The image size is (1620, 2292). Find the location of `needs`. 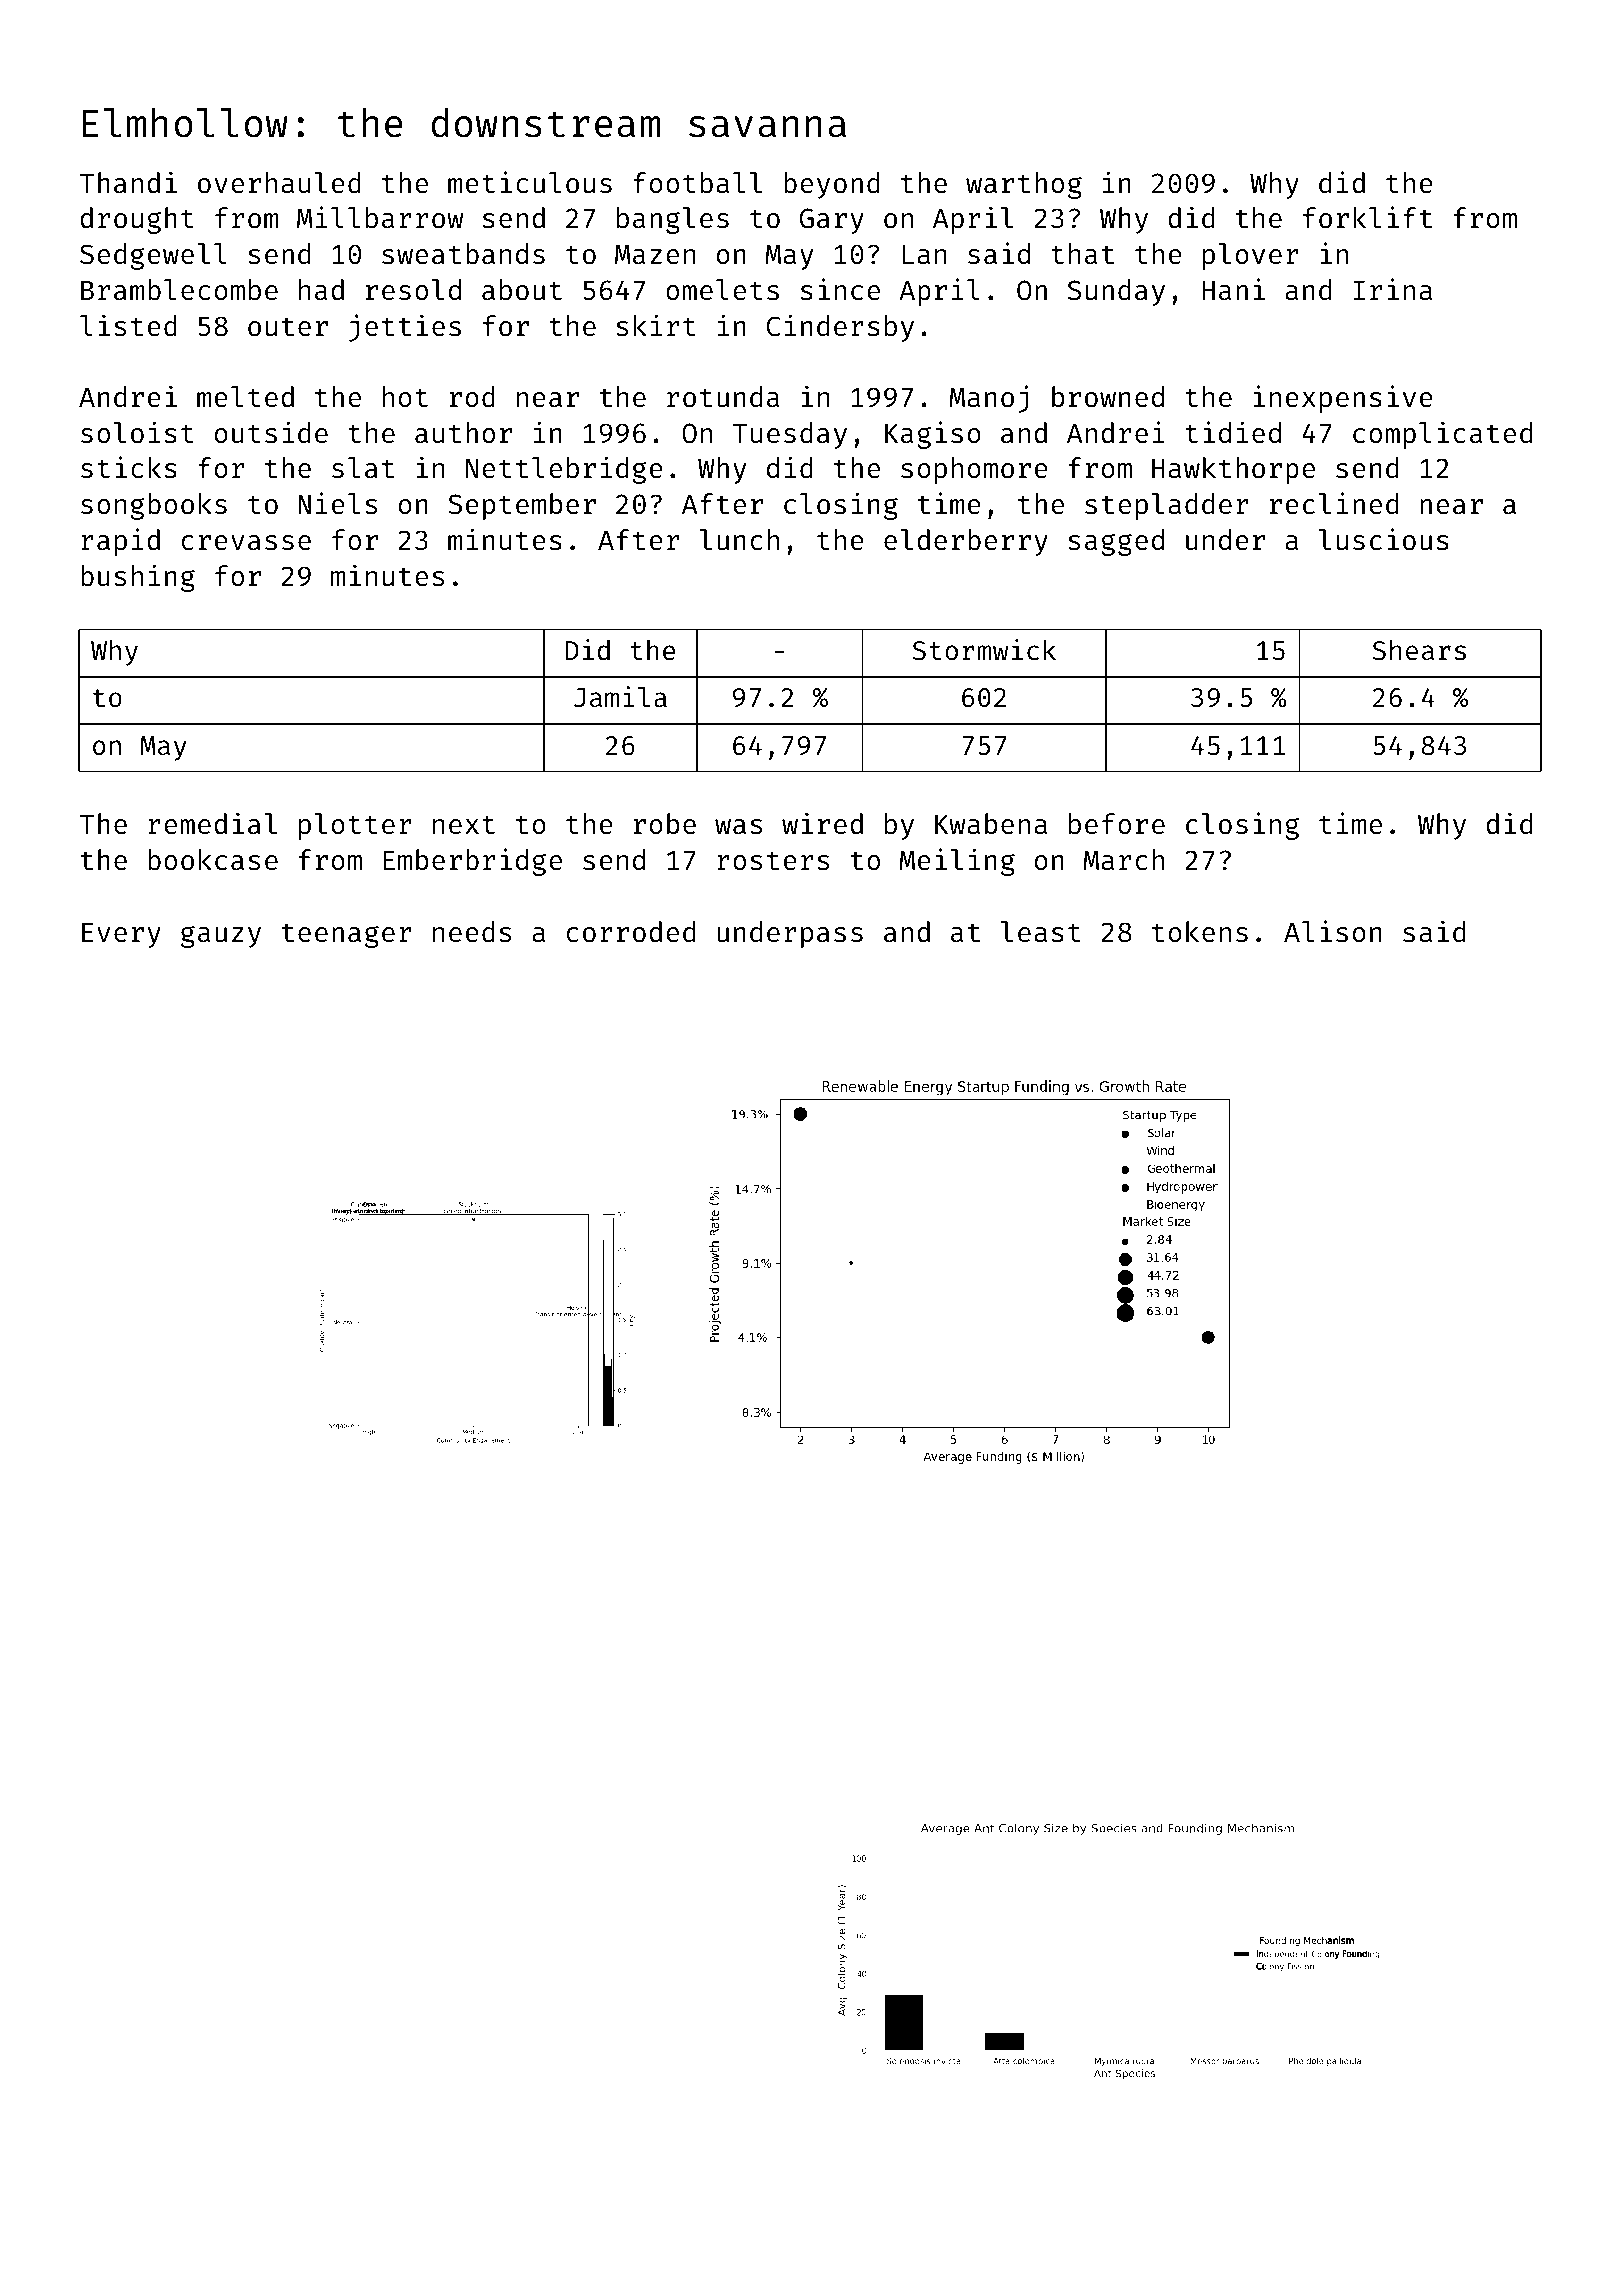

needs is located at coordinates (472, 932).
